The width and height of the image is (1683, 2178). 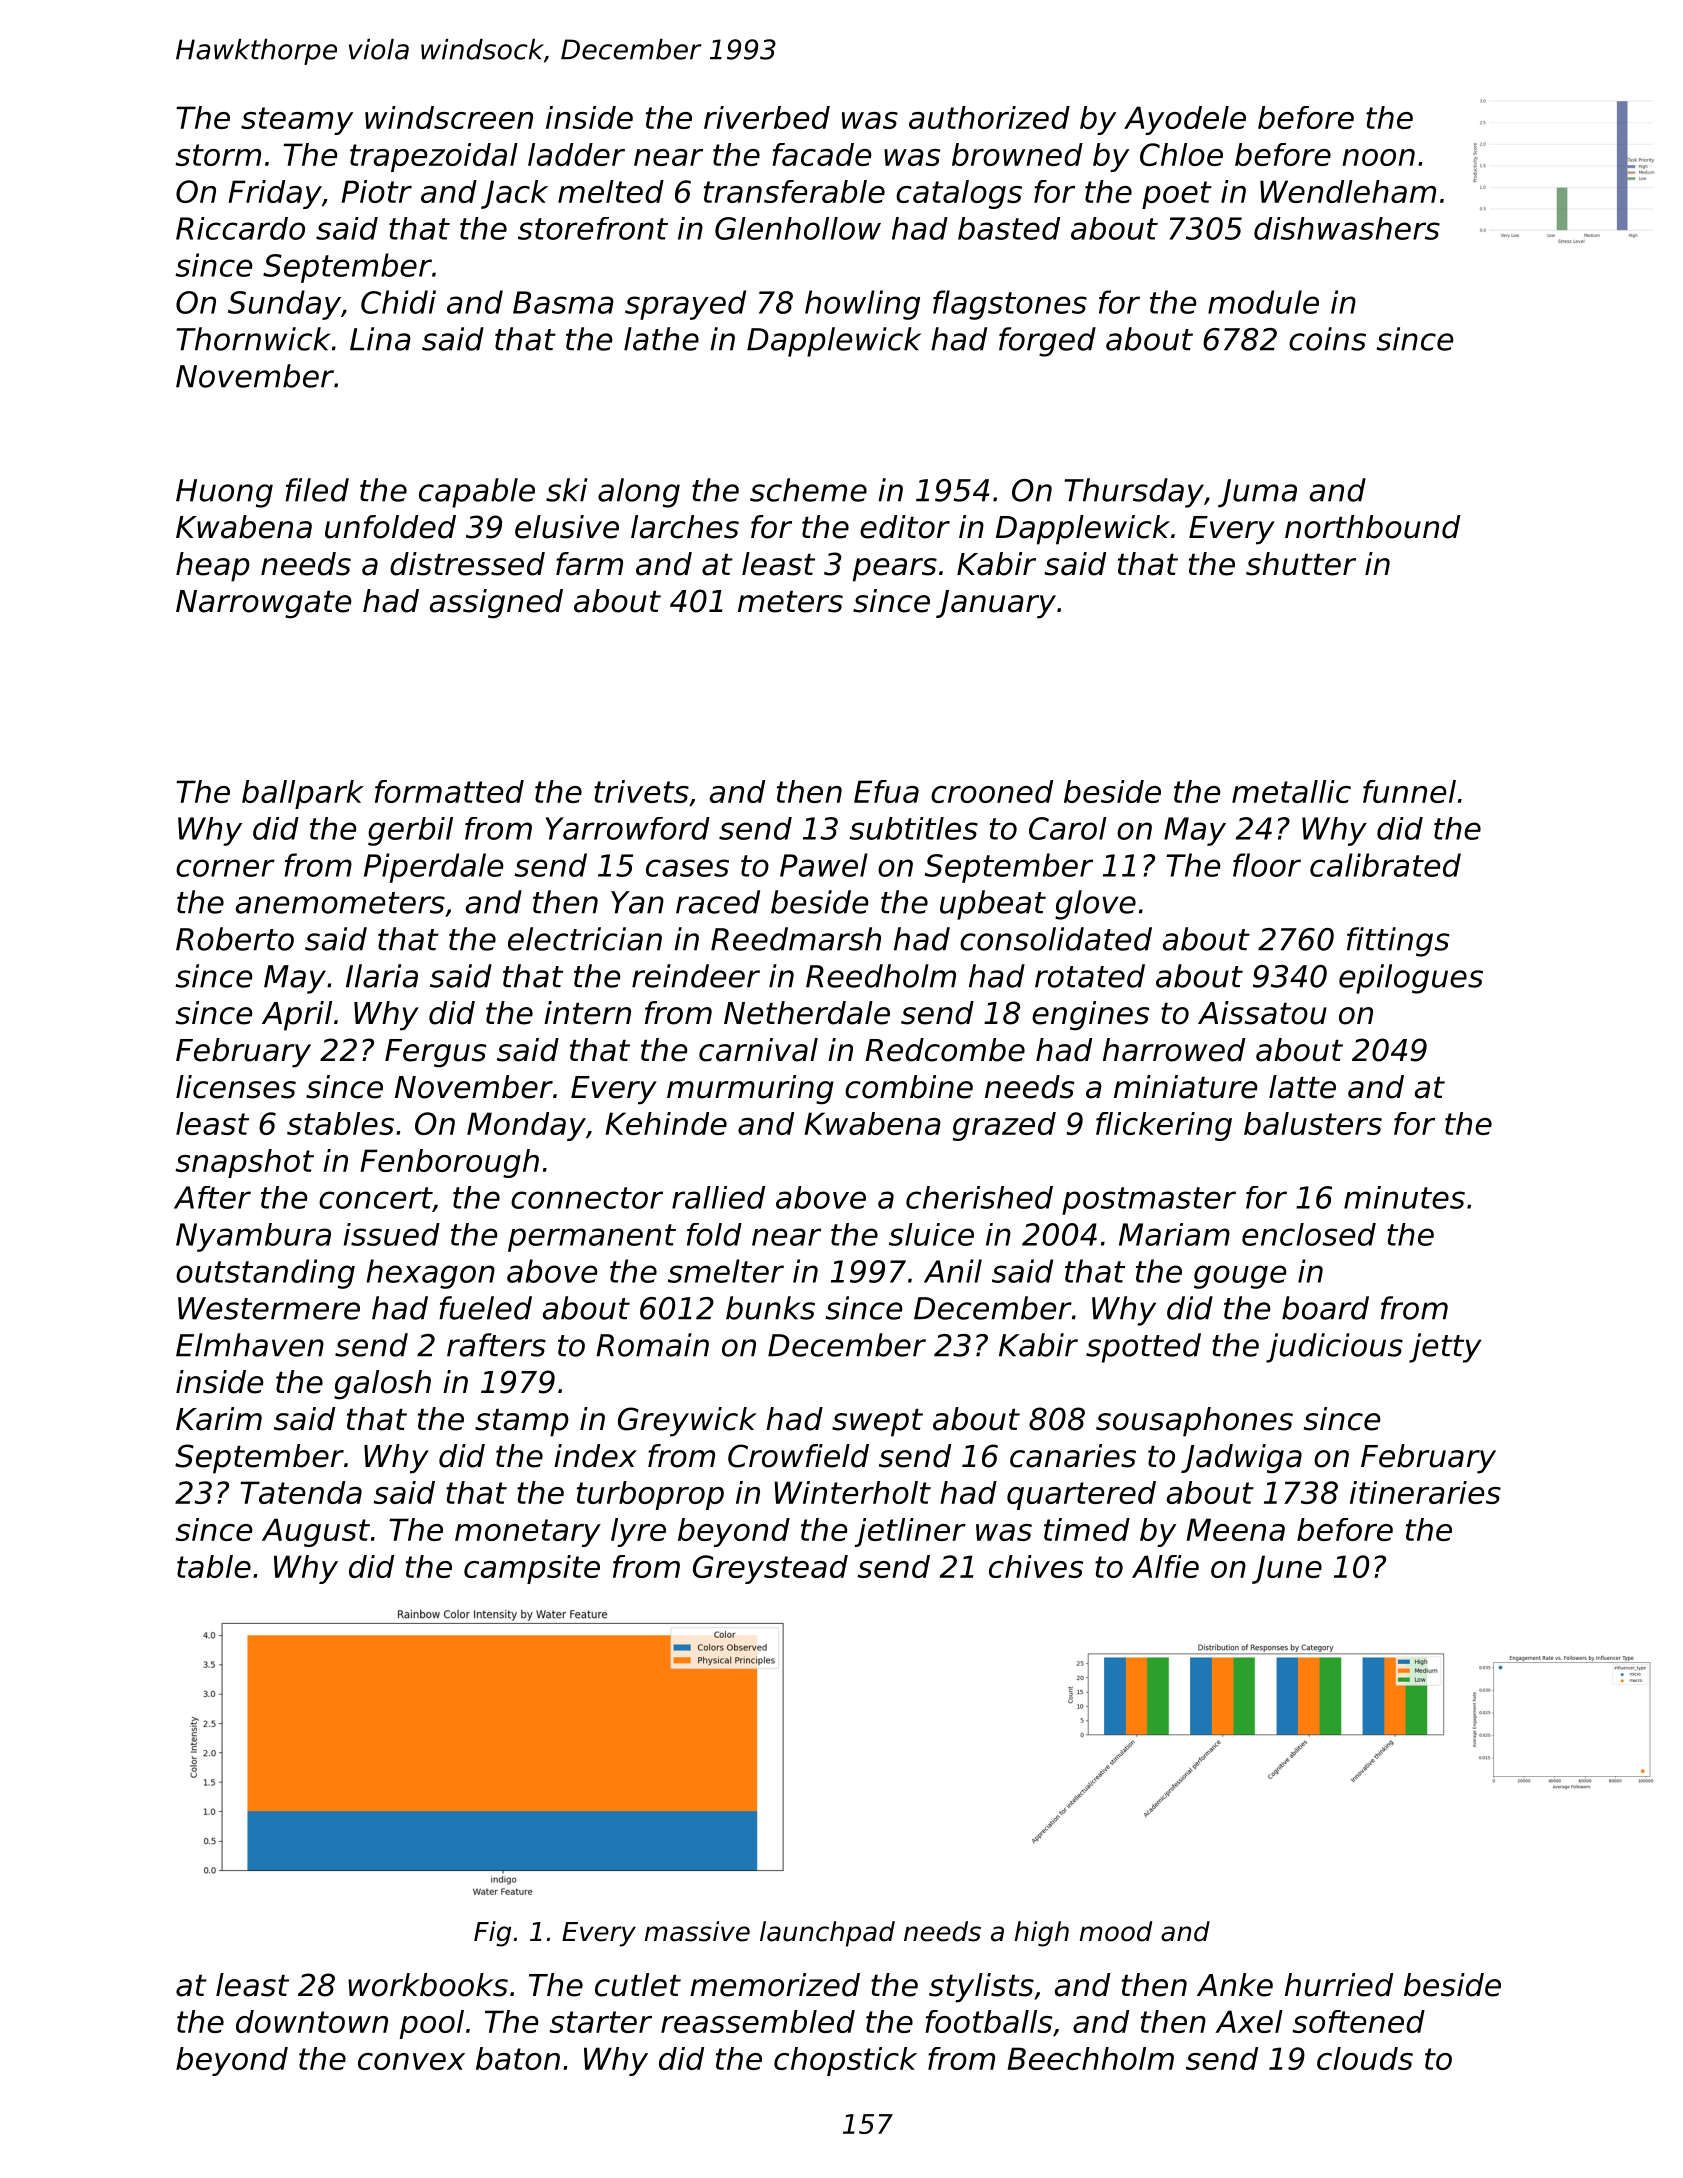 What do you see at coordinates (587, 1013) in the image?
I see `intern` at bounding box center [587, 1013].
